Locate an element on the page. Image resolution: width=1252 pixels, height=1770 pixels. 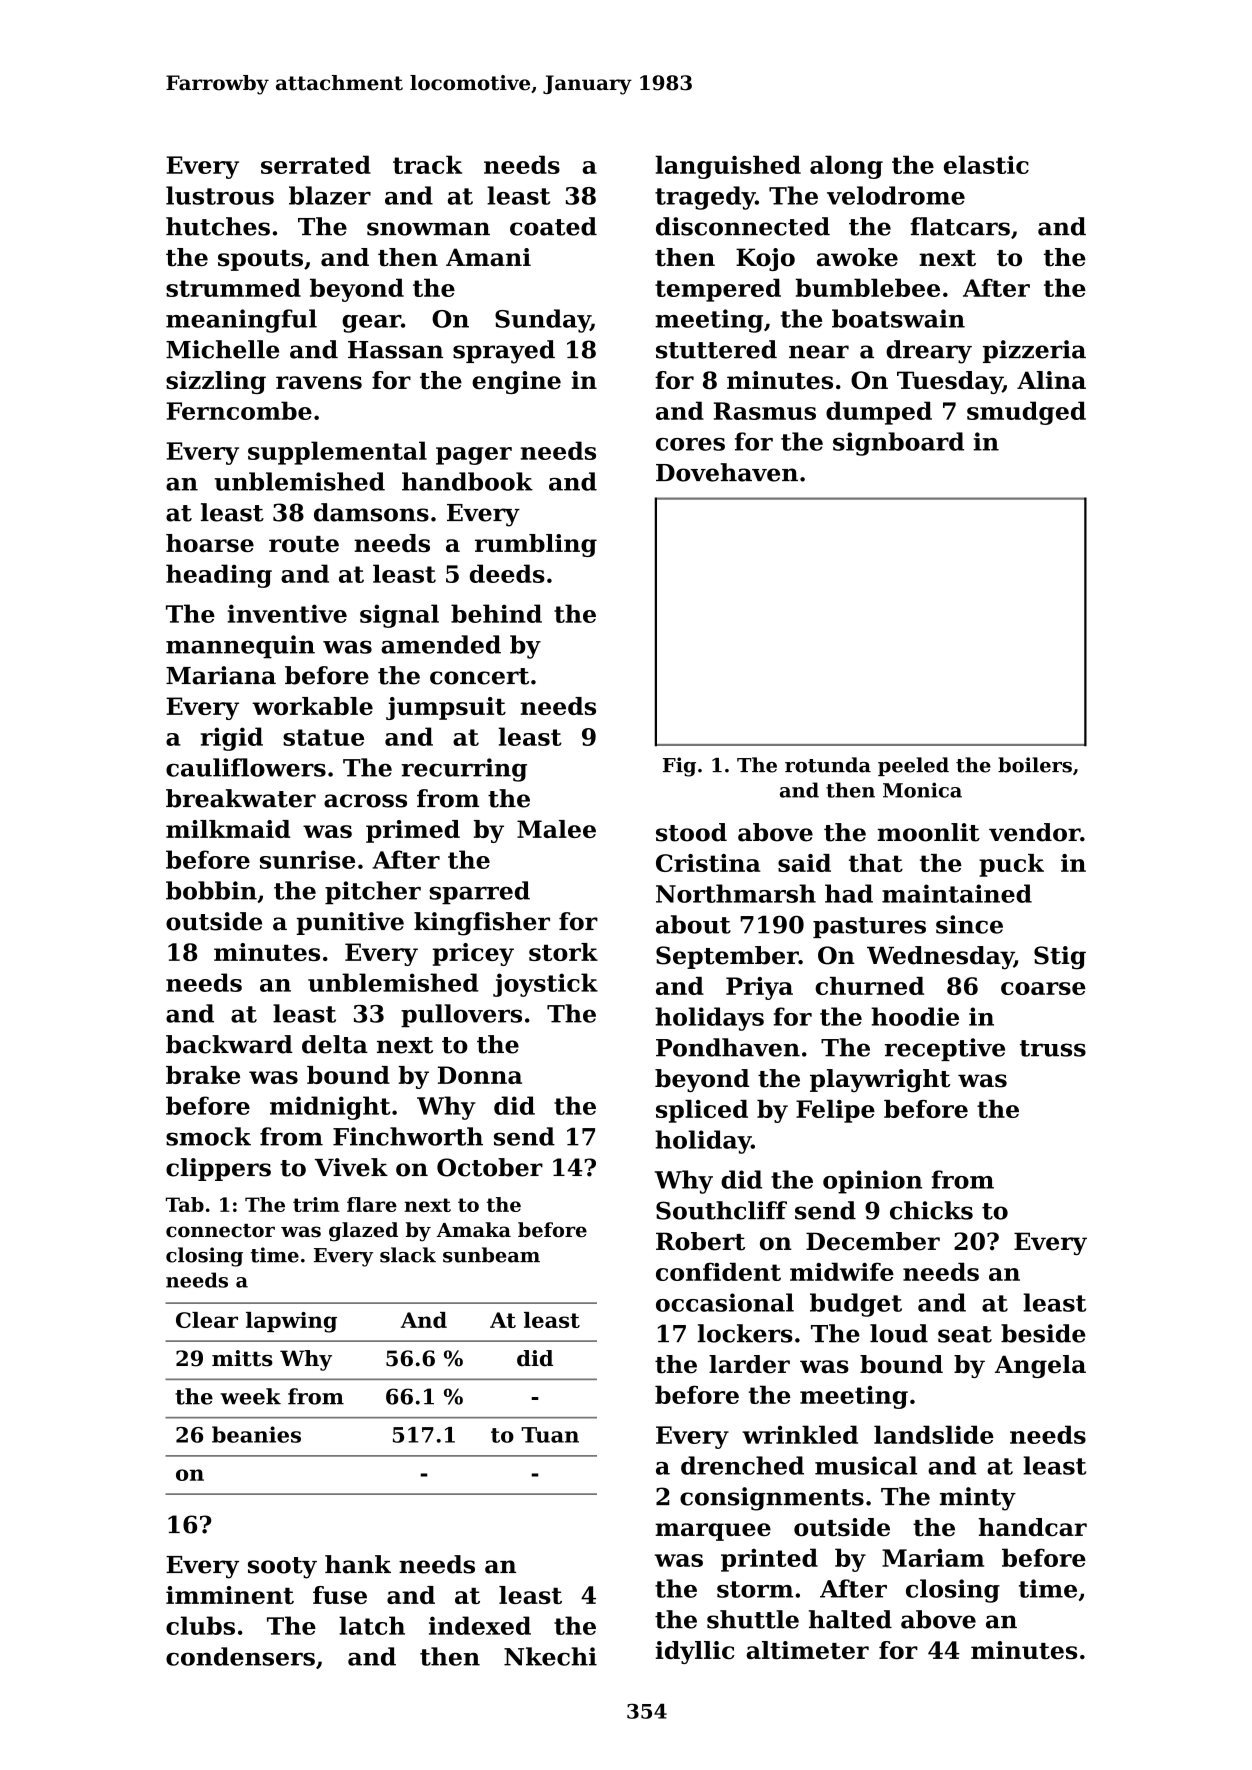
rotunda is located at coordinates (828, 765).
